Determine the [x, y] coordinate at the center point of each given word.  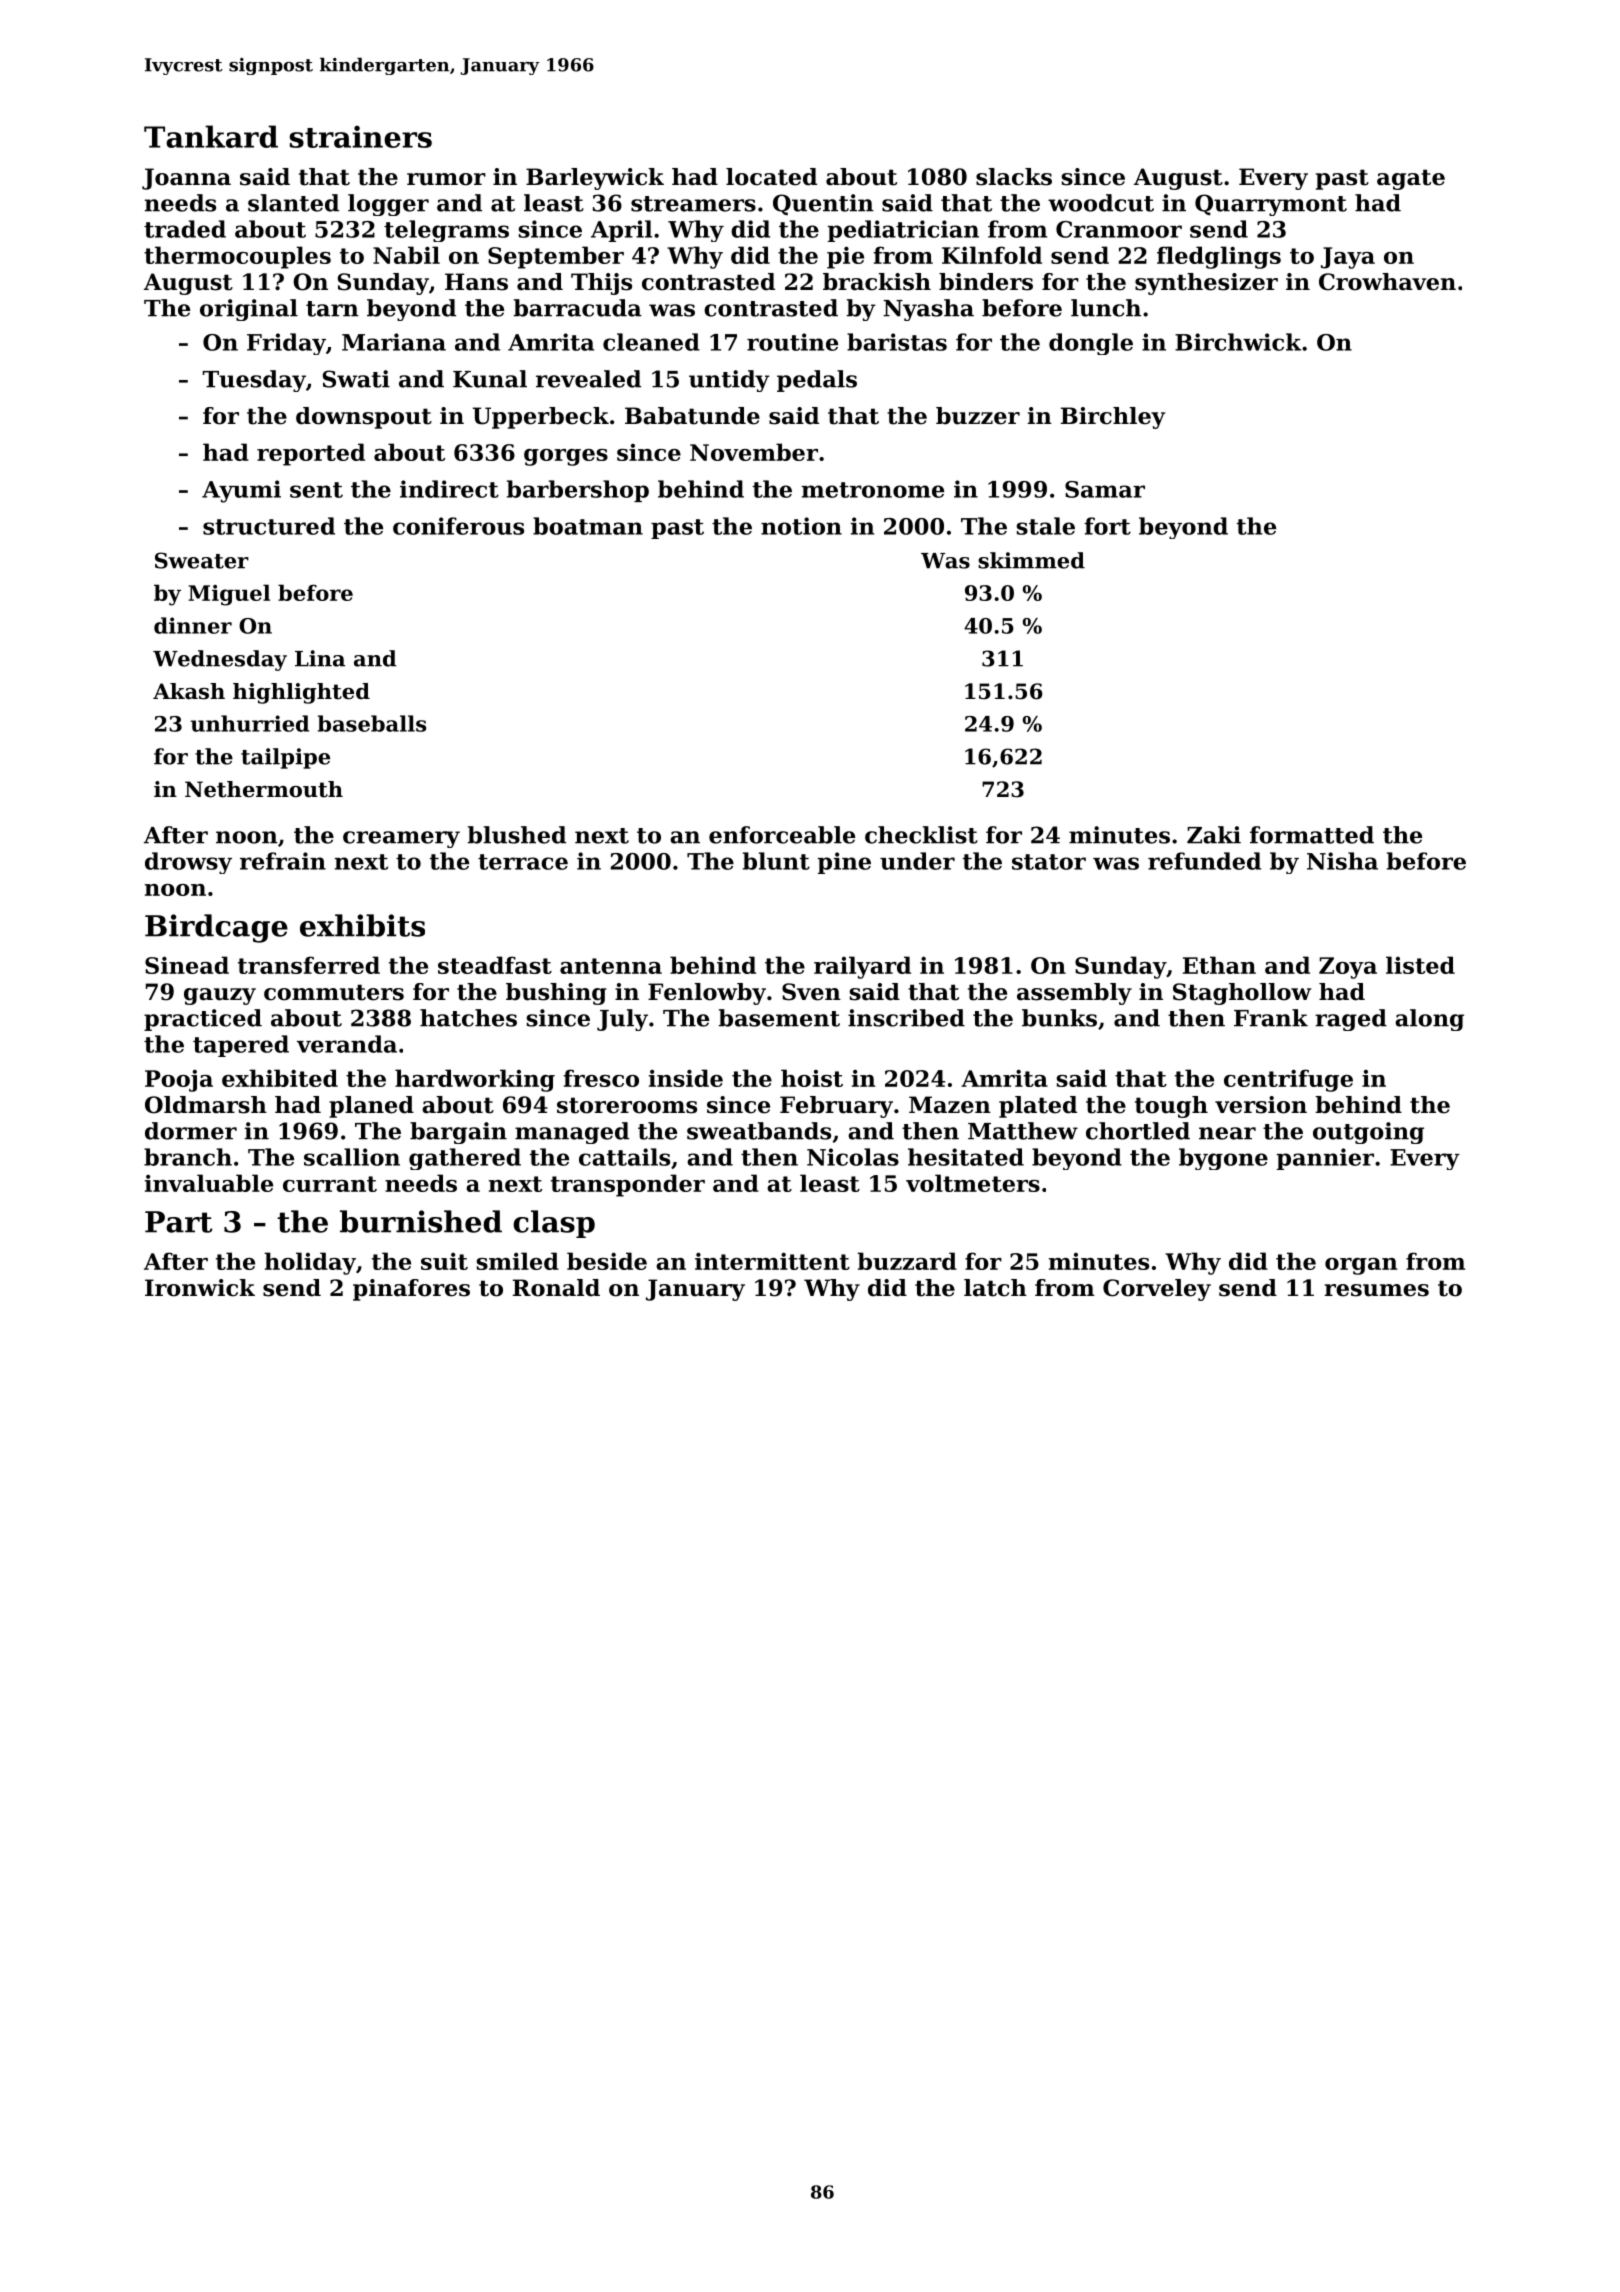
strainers [361, 136]
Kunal [490, 379]
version [1261, 1105]
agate [1411, 179]
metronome [873, 490]
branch [188, 1157]
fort [1107, 526]
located [771, 177]
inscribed [906, 1018]
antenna [611, 966]
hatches [468, 1018]
